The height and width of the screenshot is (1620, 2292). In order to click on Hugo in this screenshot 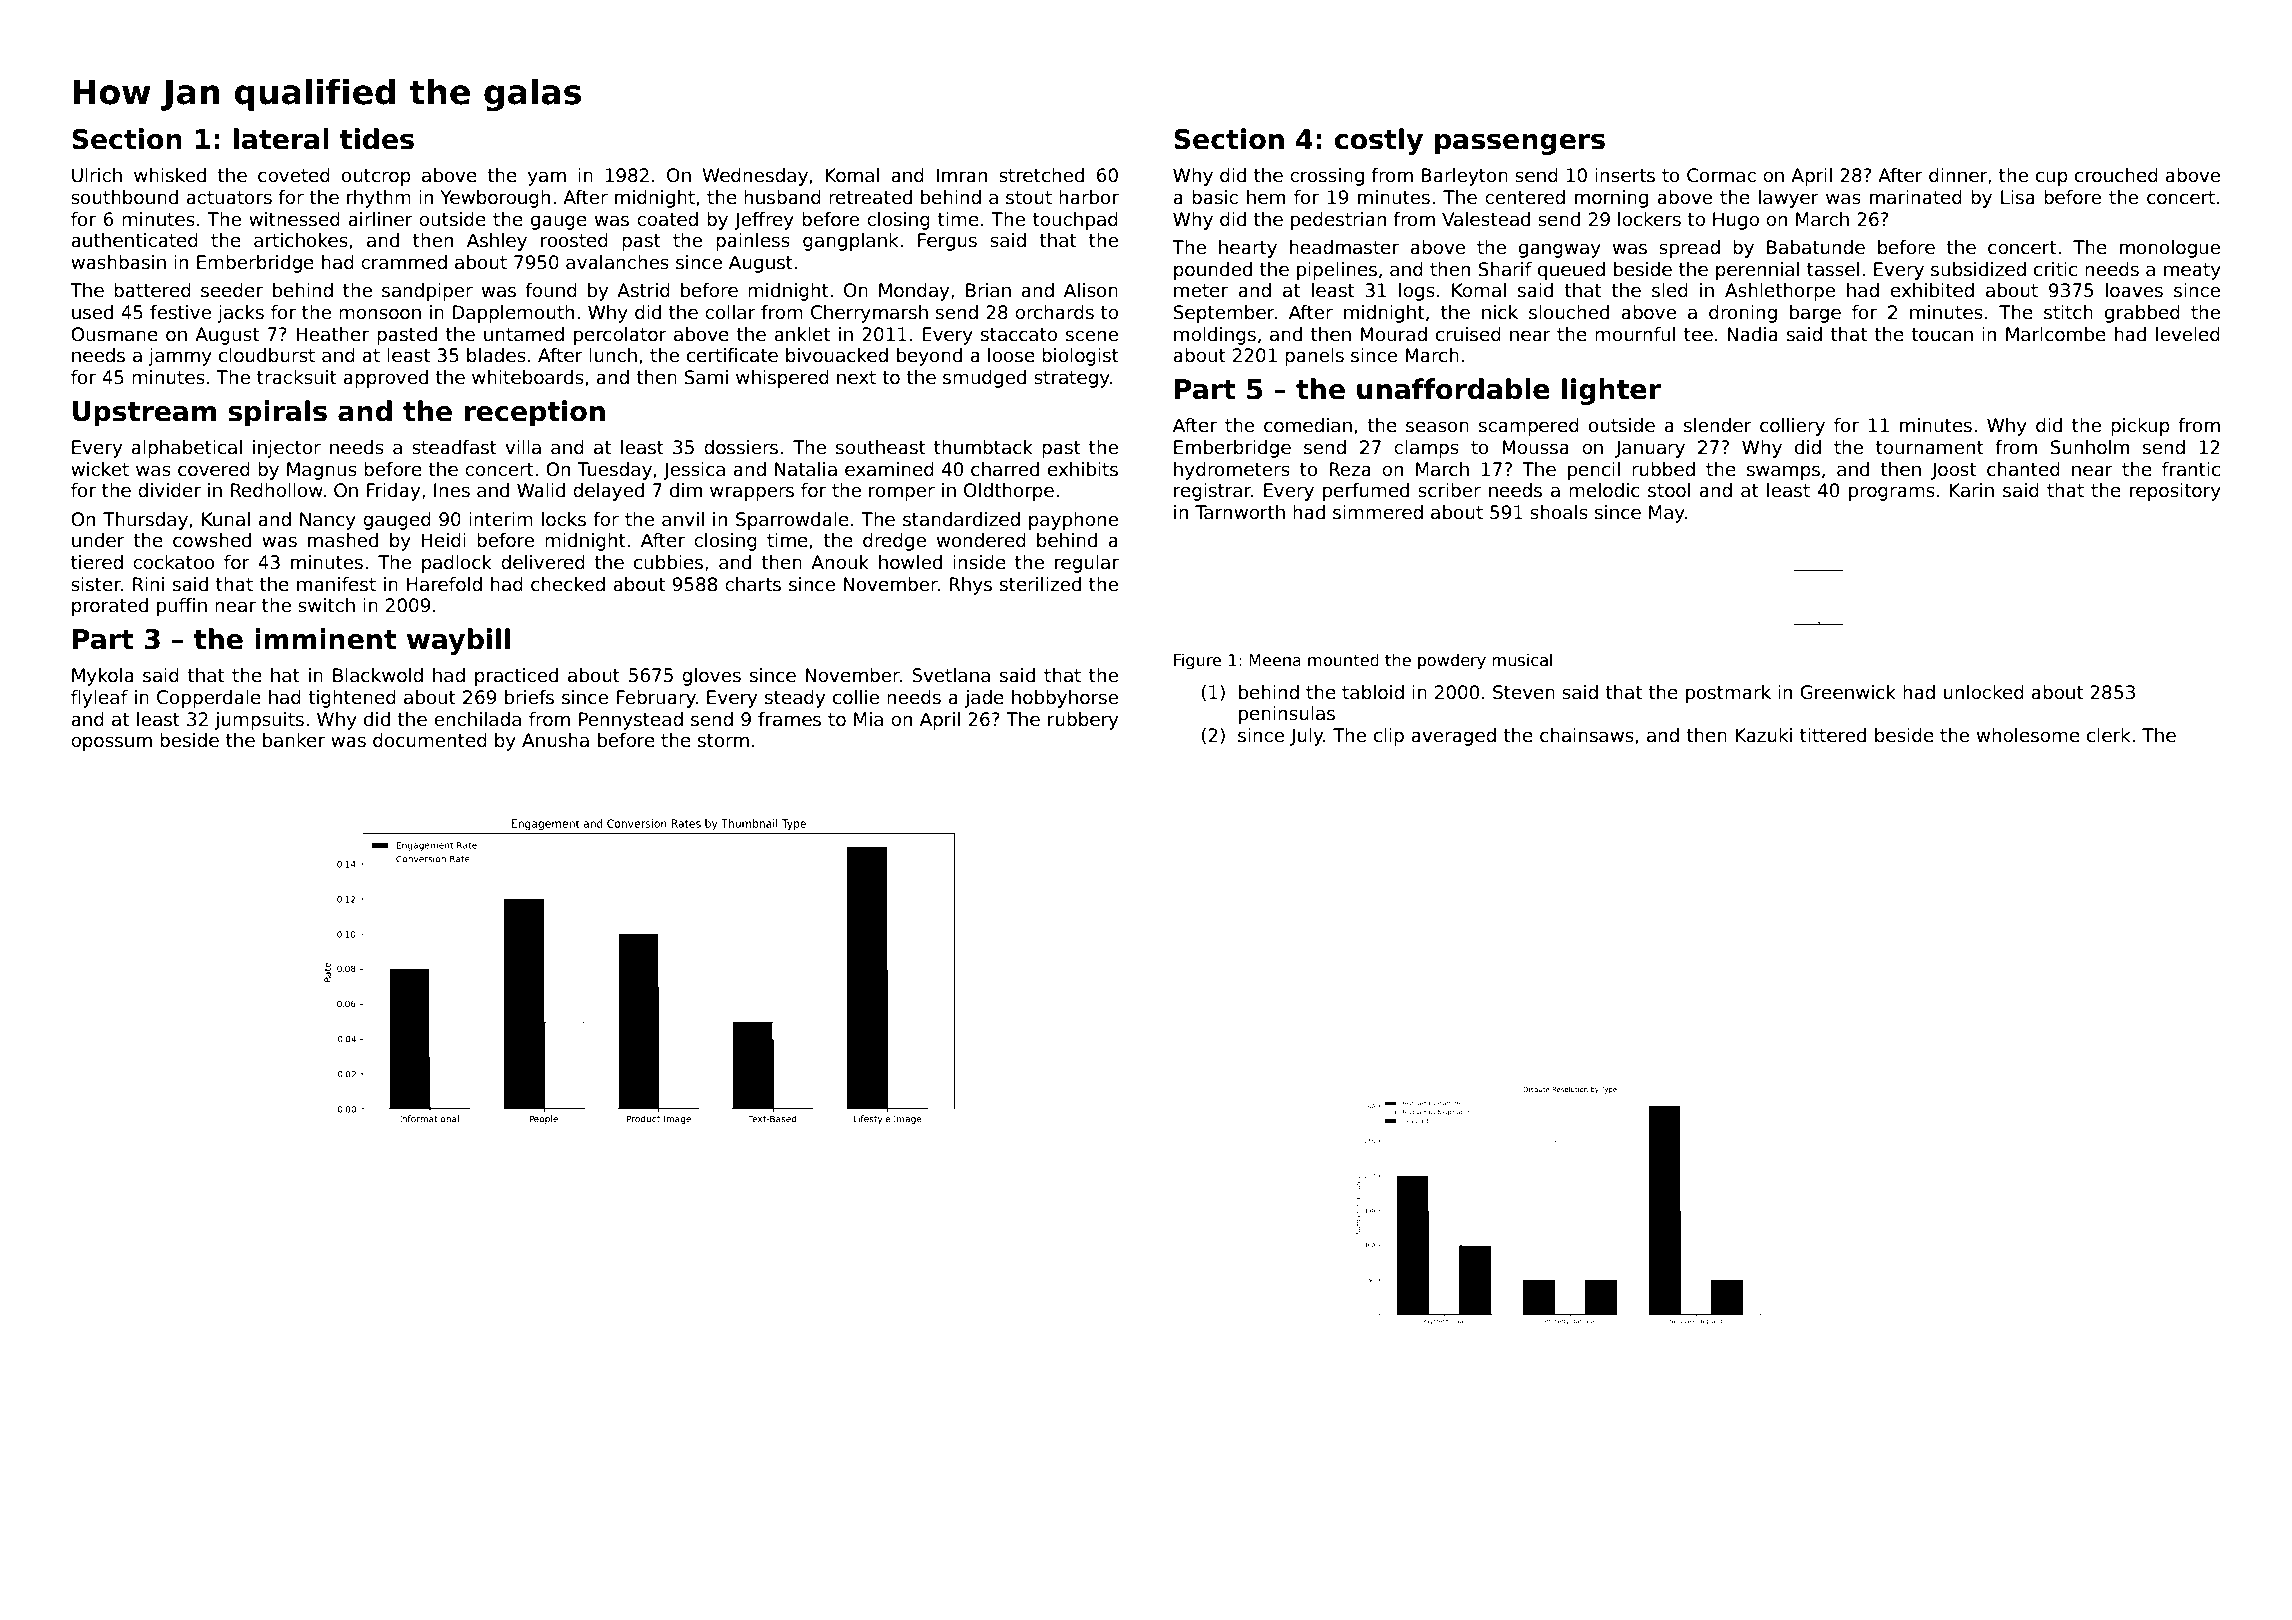, I will do `click(1736, 221)`.
